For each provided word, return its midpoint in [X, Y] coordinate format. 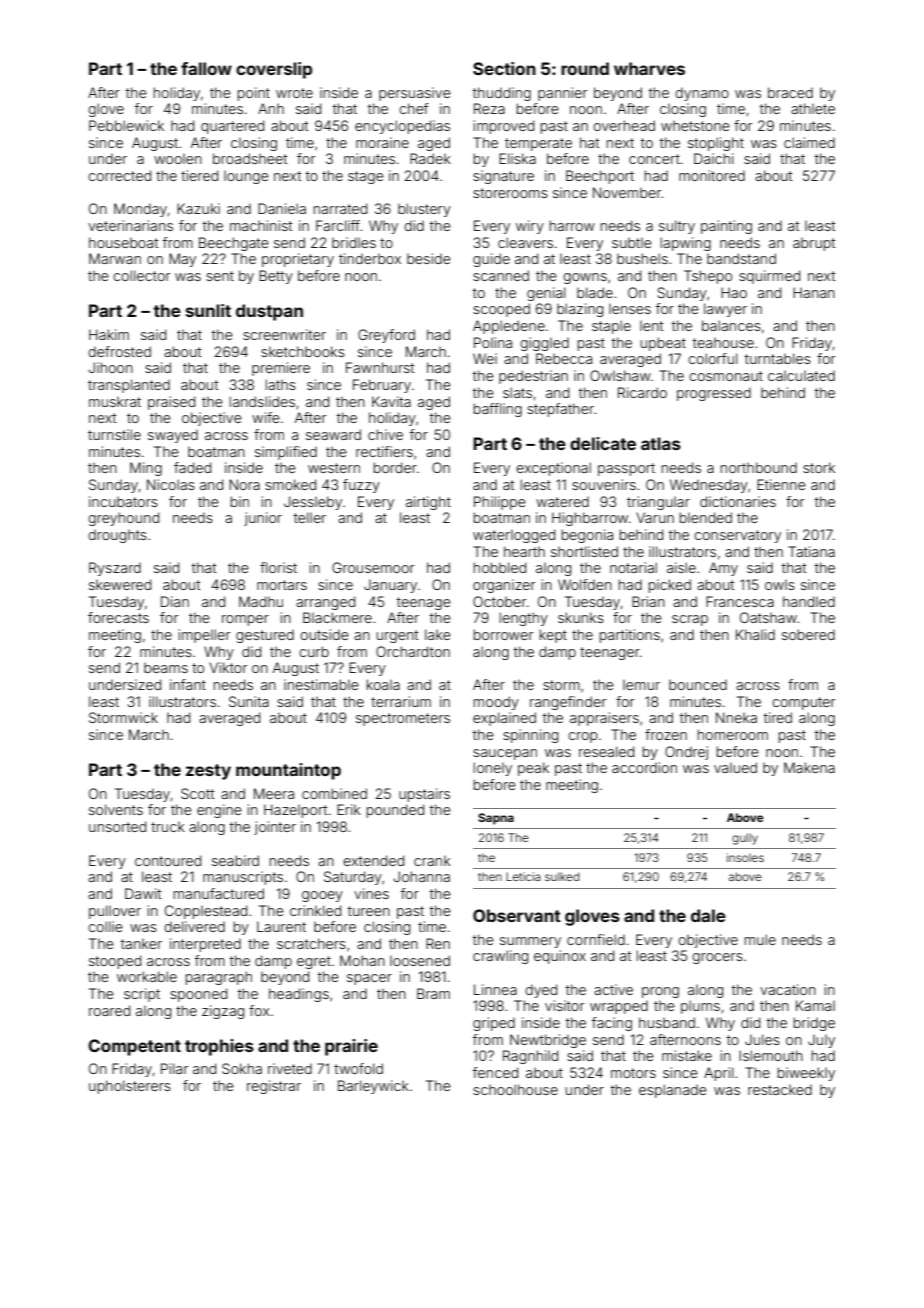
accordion [644, 767]
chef [414, 108]
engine [219, 811]
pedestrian [533, 377]
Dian [175, 601]
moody [496, 703]
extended [373, 860]
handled [809, 601]
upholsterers [130, 1087]
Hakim [109, 334]
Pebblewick [126, 125]
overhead [624, 125]
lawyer [725, 310]
